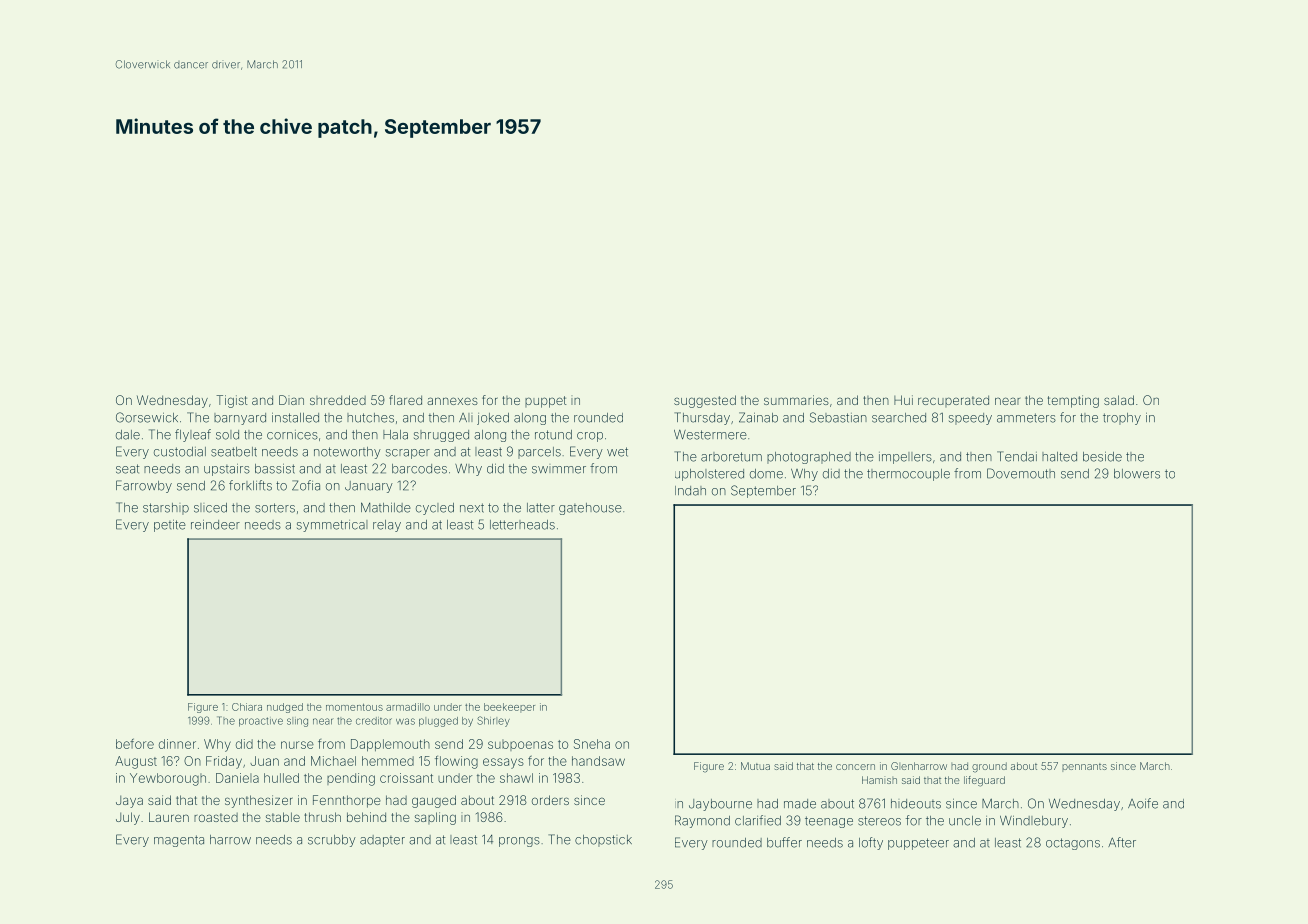 This page has height=924, width=1308. I want to click on Fennthorpe, so click(347, 801).
